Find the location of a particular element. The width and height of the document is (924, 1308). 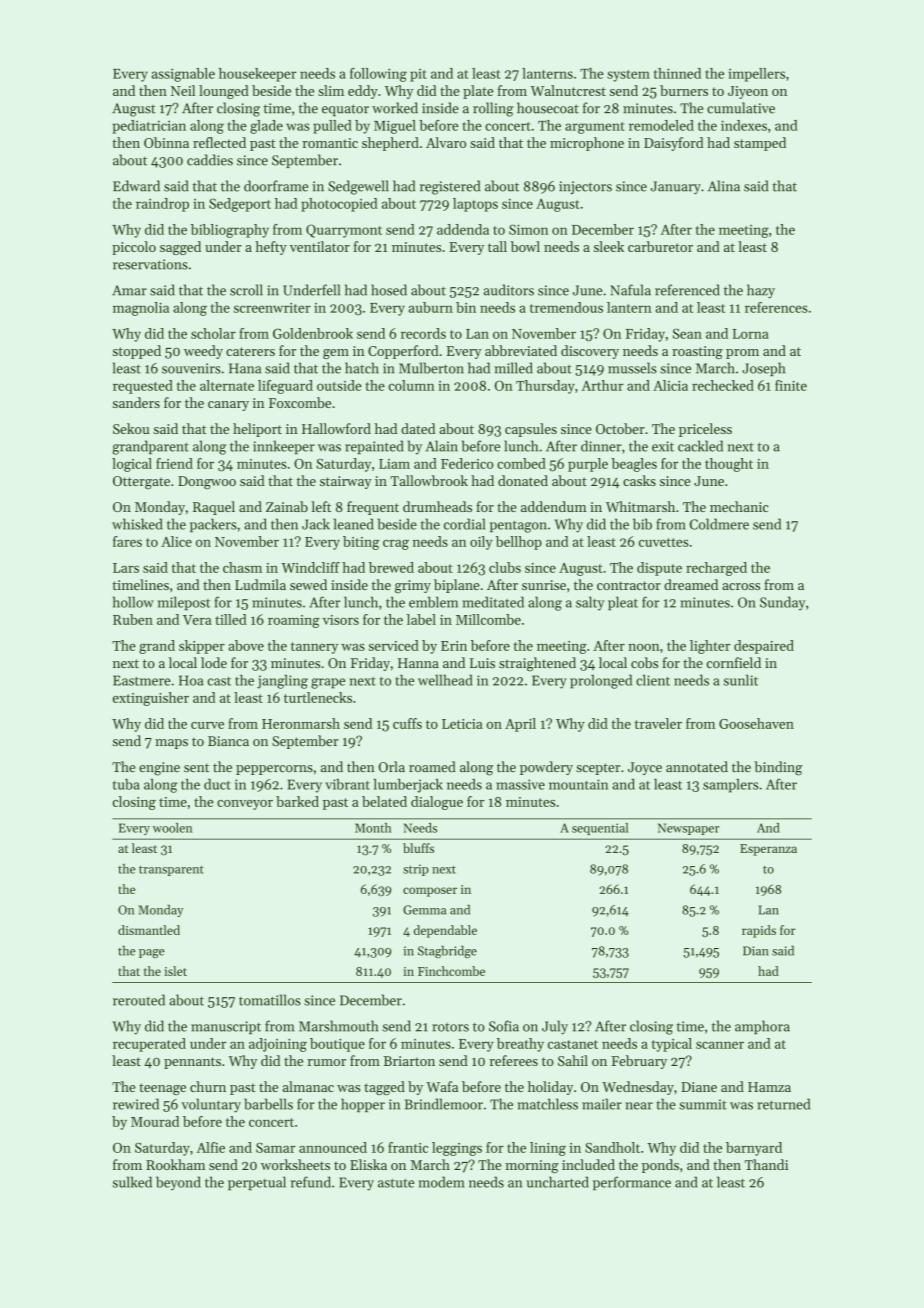

page is located at coordinates (151, 953).
